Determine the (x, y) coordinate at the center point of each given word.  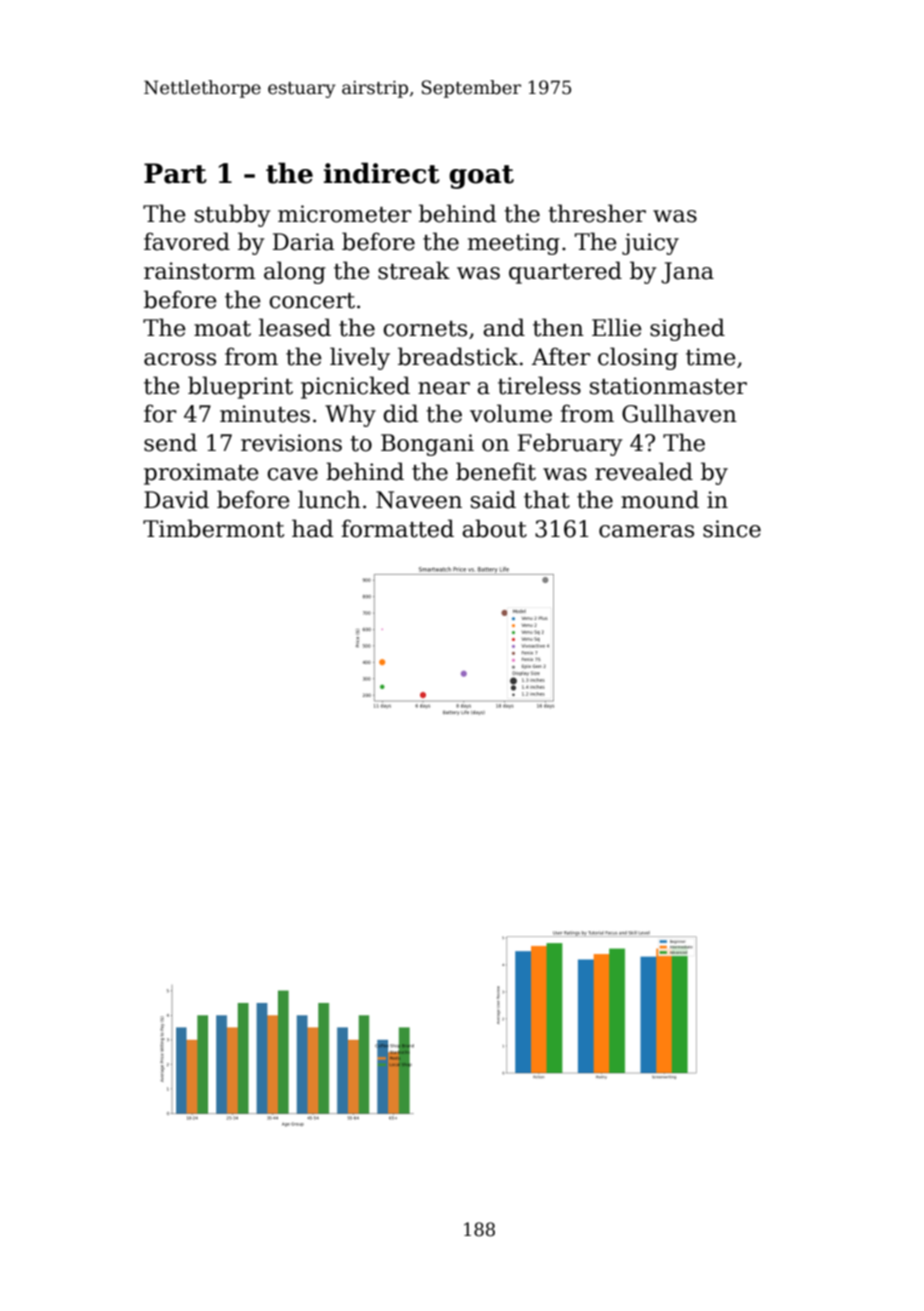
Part (175, 173)
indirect (382, 173)
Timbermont (213, 528)
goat (481, 177)
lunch (329, 499)
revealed (644, 471)
